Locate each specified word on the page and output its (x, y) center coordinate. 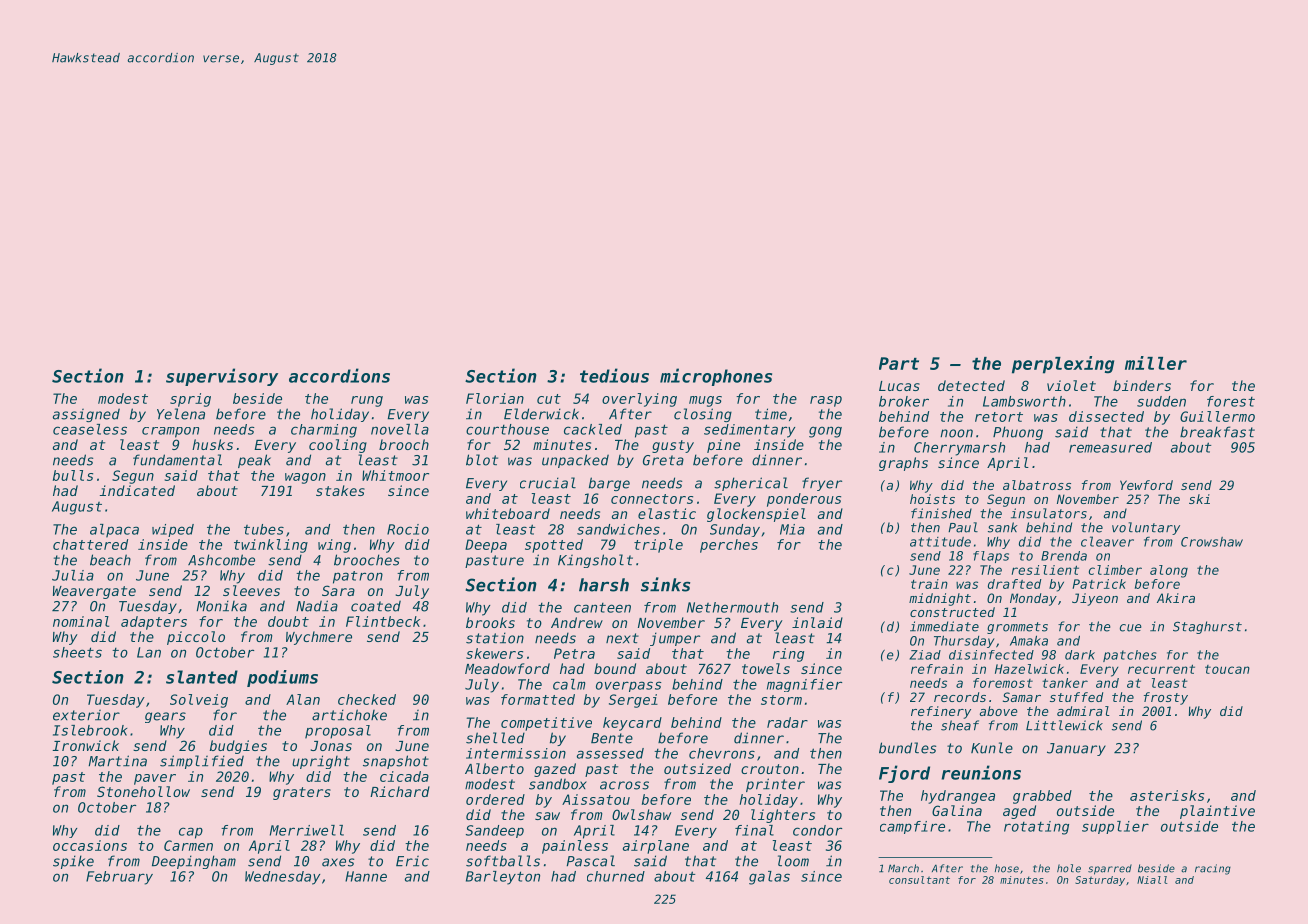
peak (254, 461)
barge (609, 484)
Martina (117, 761)
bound (615, 668)
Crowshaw (1212, 542)
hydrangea (958, 797)
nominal (81, 621)
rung (367, 401)
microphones (716, 377)
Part (899, 363)
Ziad (925, 655)
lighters (783, 816)
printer (775, 785)
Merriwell (307, 830)
